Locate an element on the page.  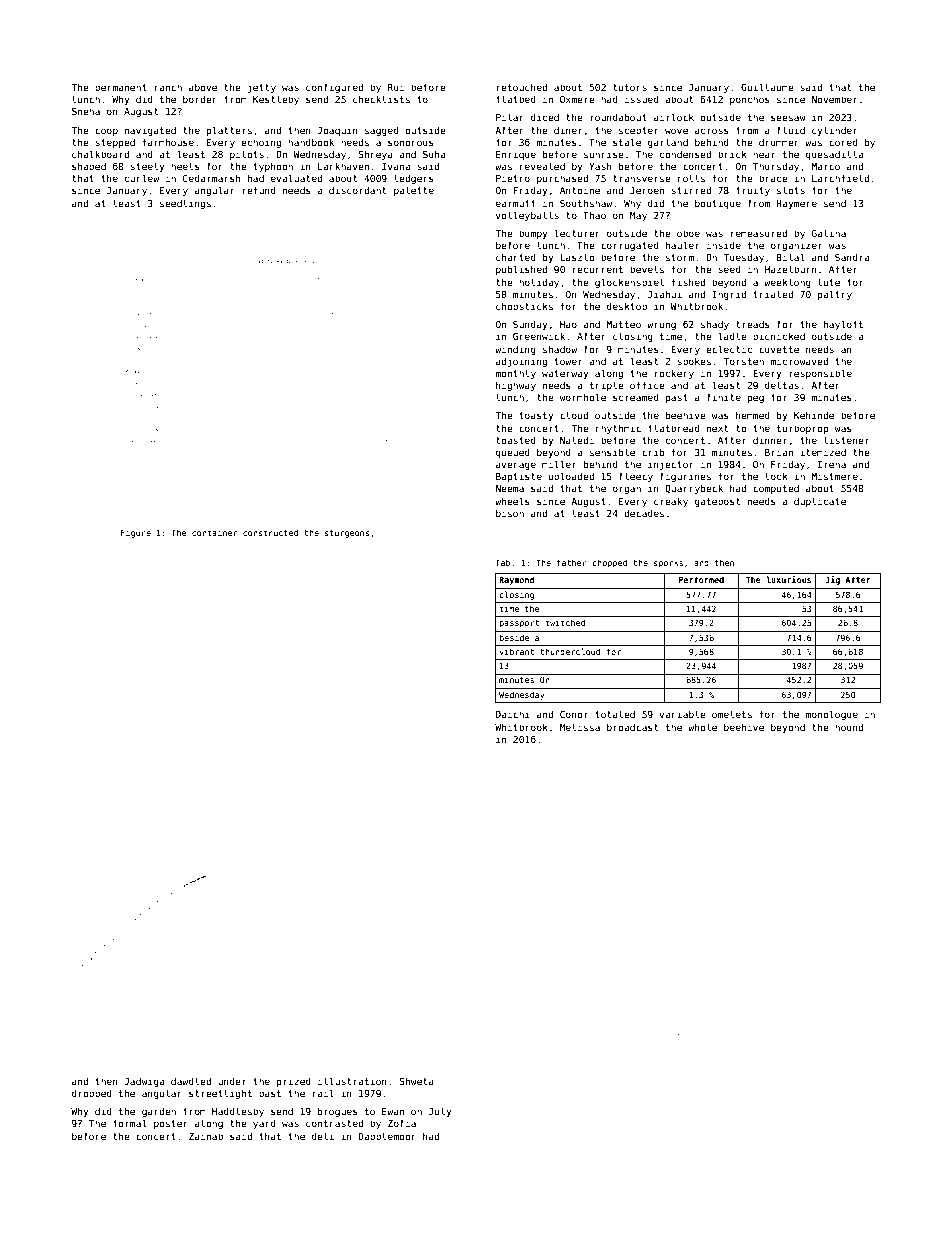
refund is located at coordinates (259, 190).
